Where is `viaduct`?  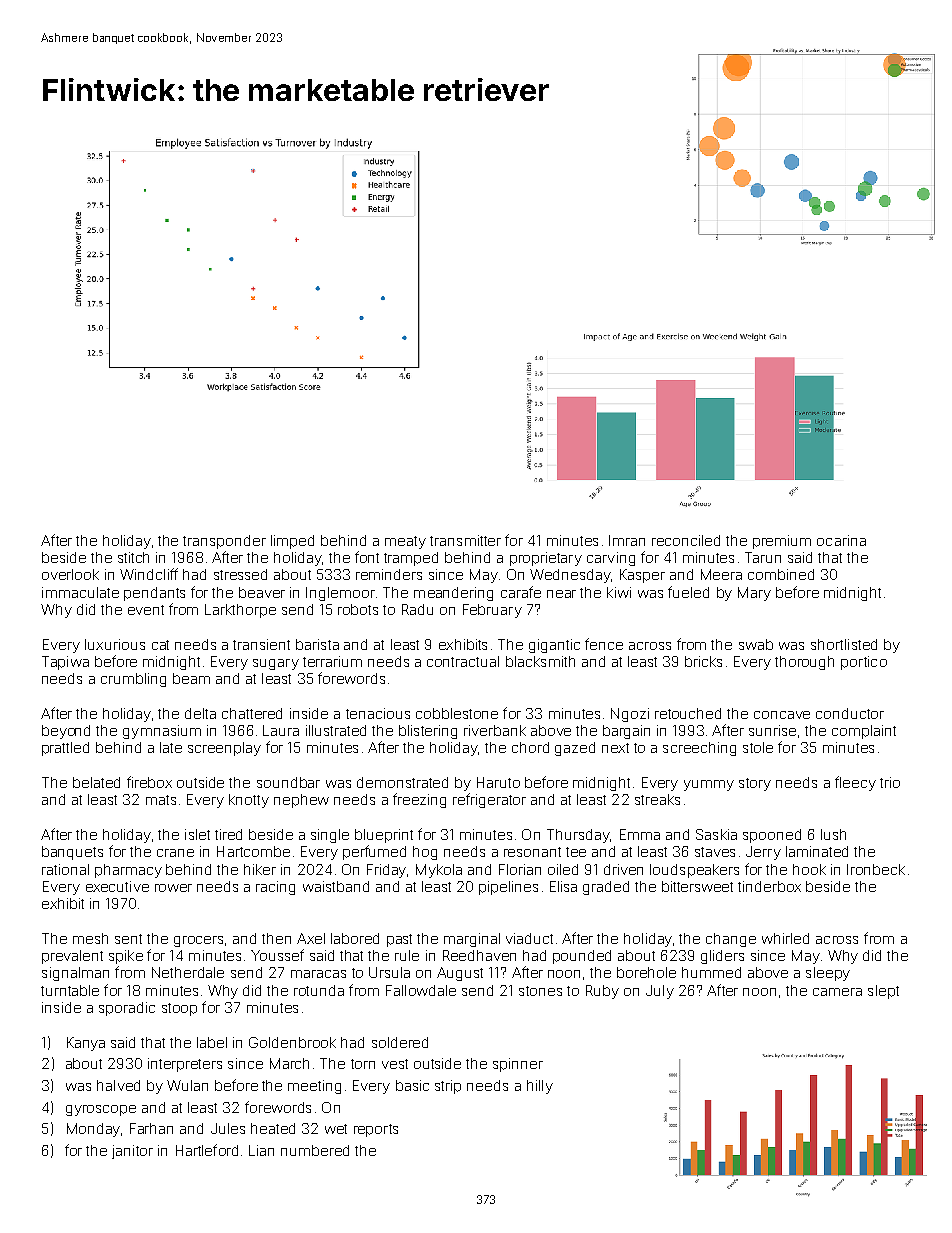
viaduct is located at coordinates (529, 938).
